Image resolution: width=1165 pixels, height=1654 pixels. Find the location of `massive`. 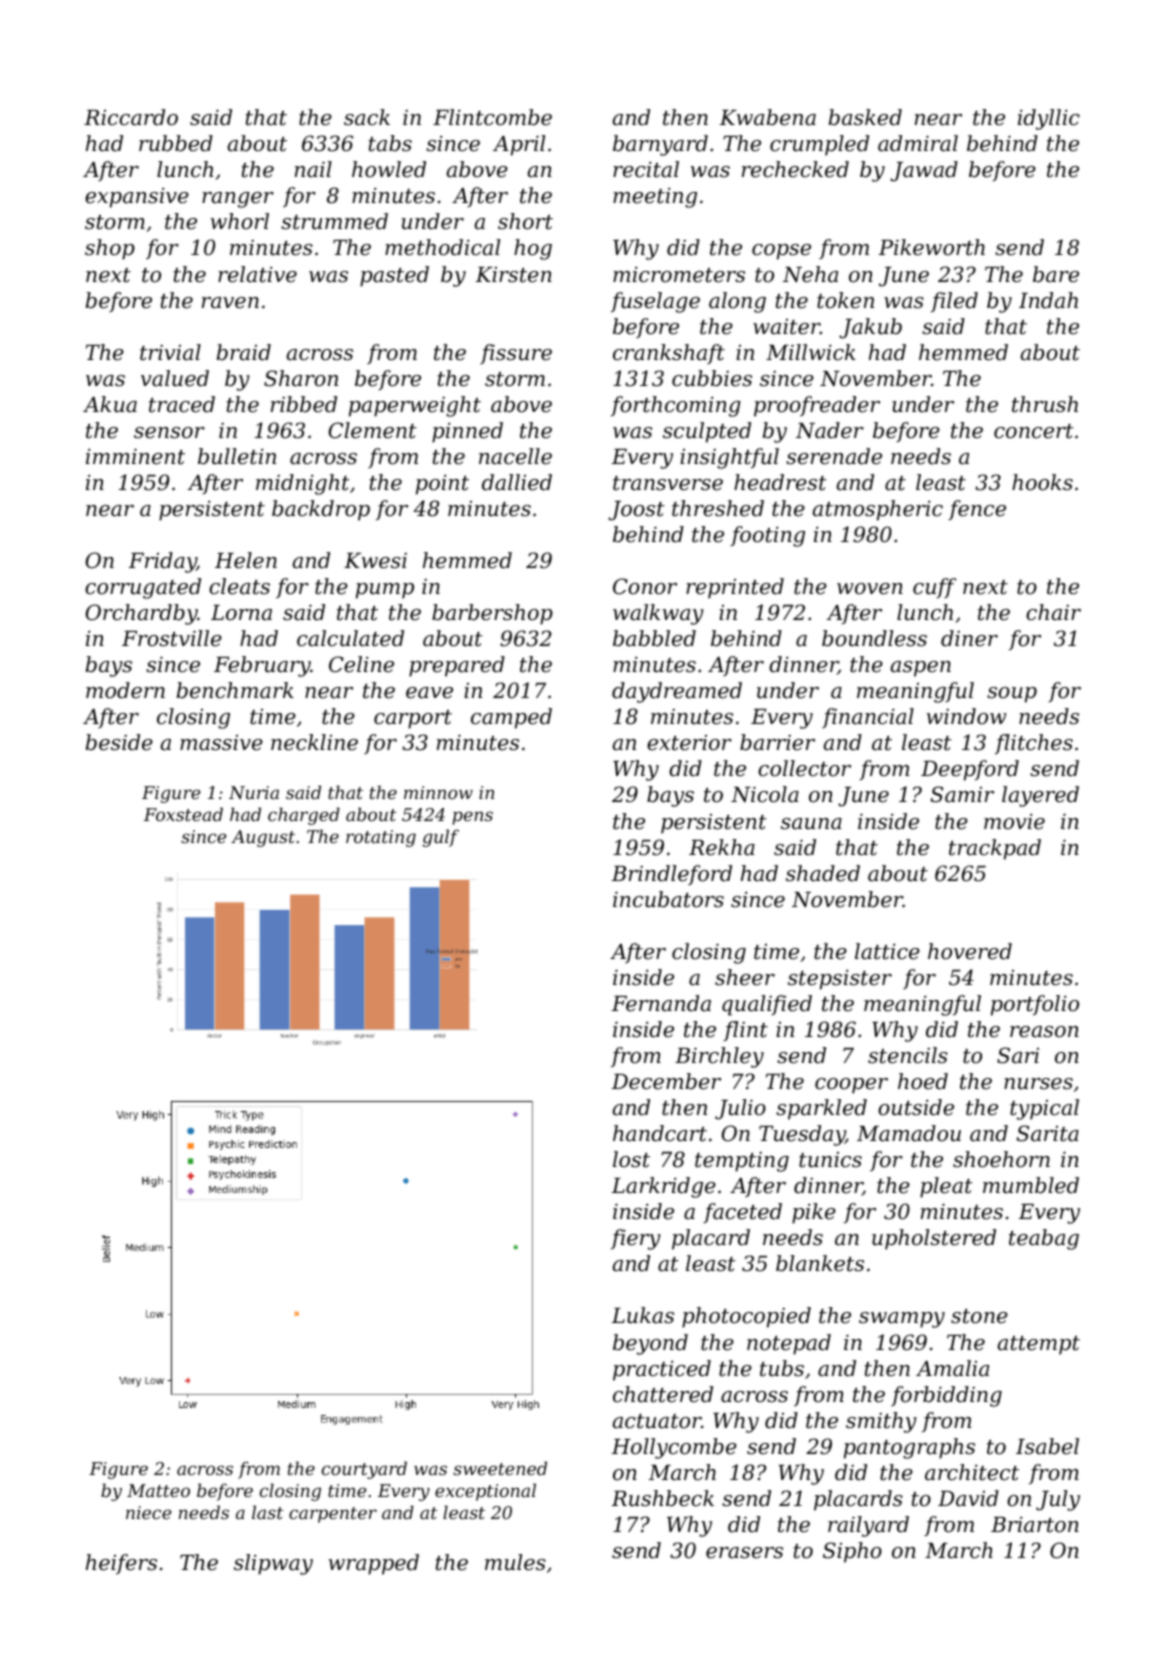

massive is located at coordinates (221, 743).
